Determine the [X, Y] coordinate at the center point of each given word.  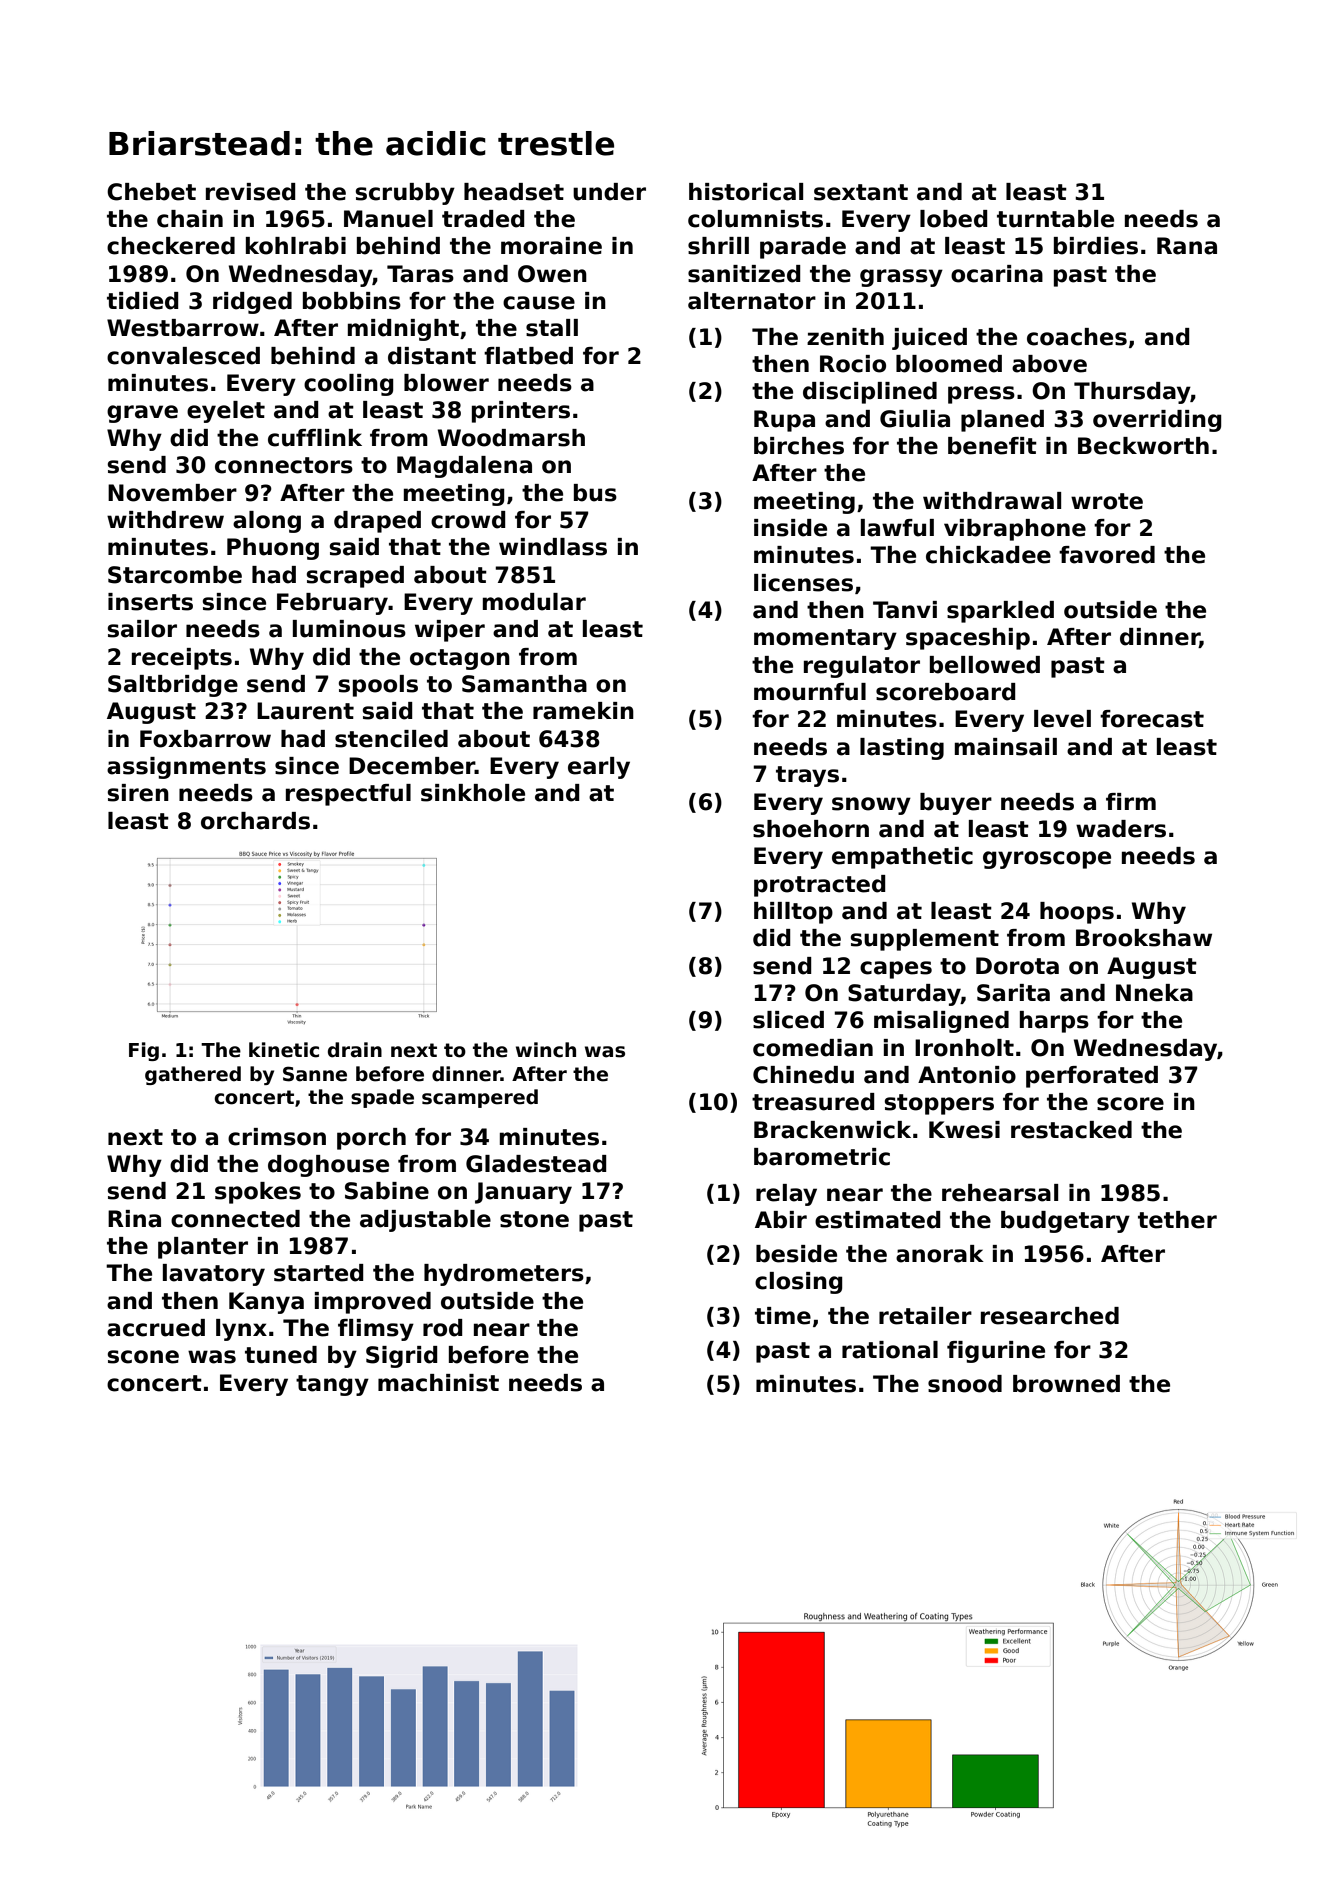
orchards [255, 821]
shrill [718, 246]
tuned [281, 1355]
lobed [954, 219]
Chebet [151, 192]
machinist [438, 1383]
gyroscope [1047, 860]
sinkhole [473, 793]
